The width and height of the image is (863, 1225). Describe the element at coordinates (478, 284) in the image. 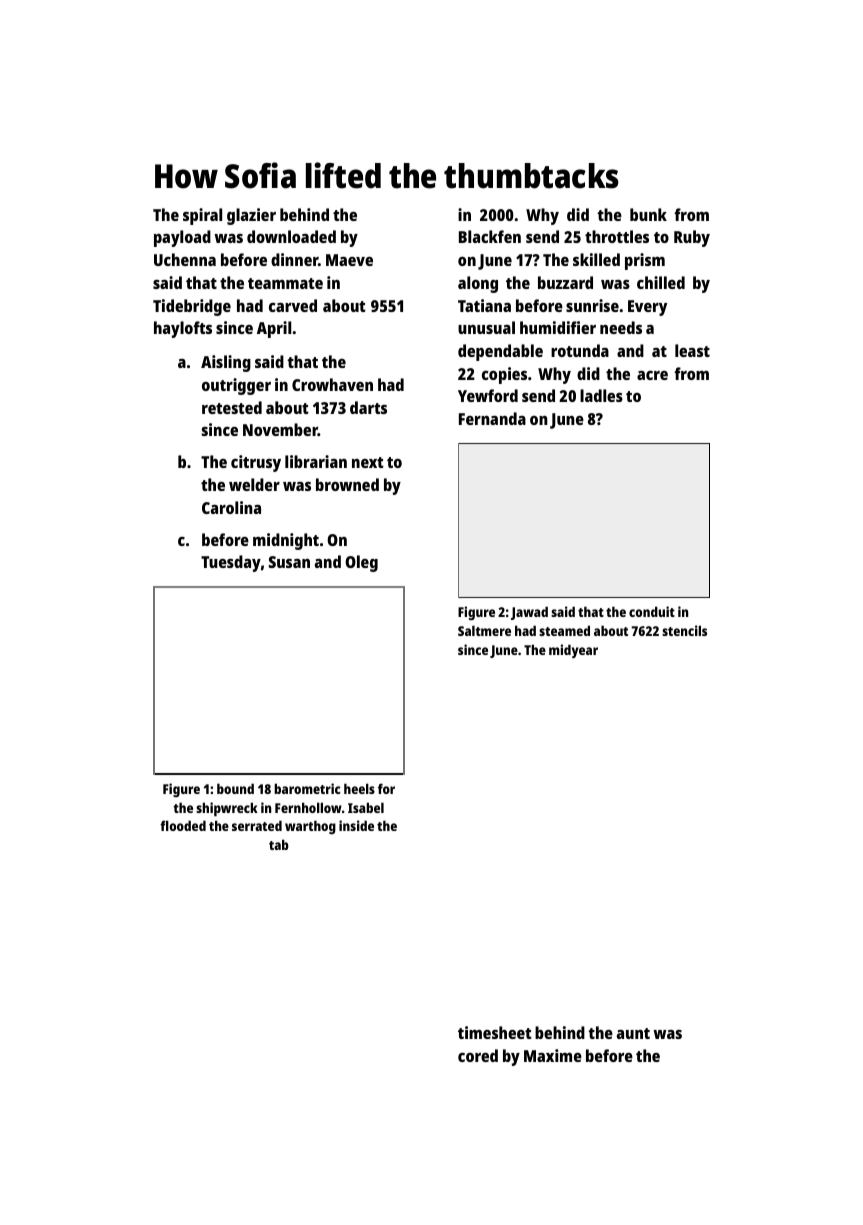

I see `along` at that location.
